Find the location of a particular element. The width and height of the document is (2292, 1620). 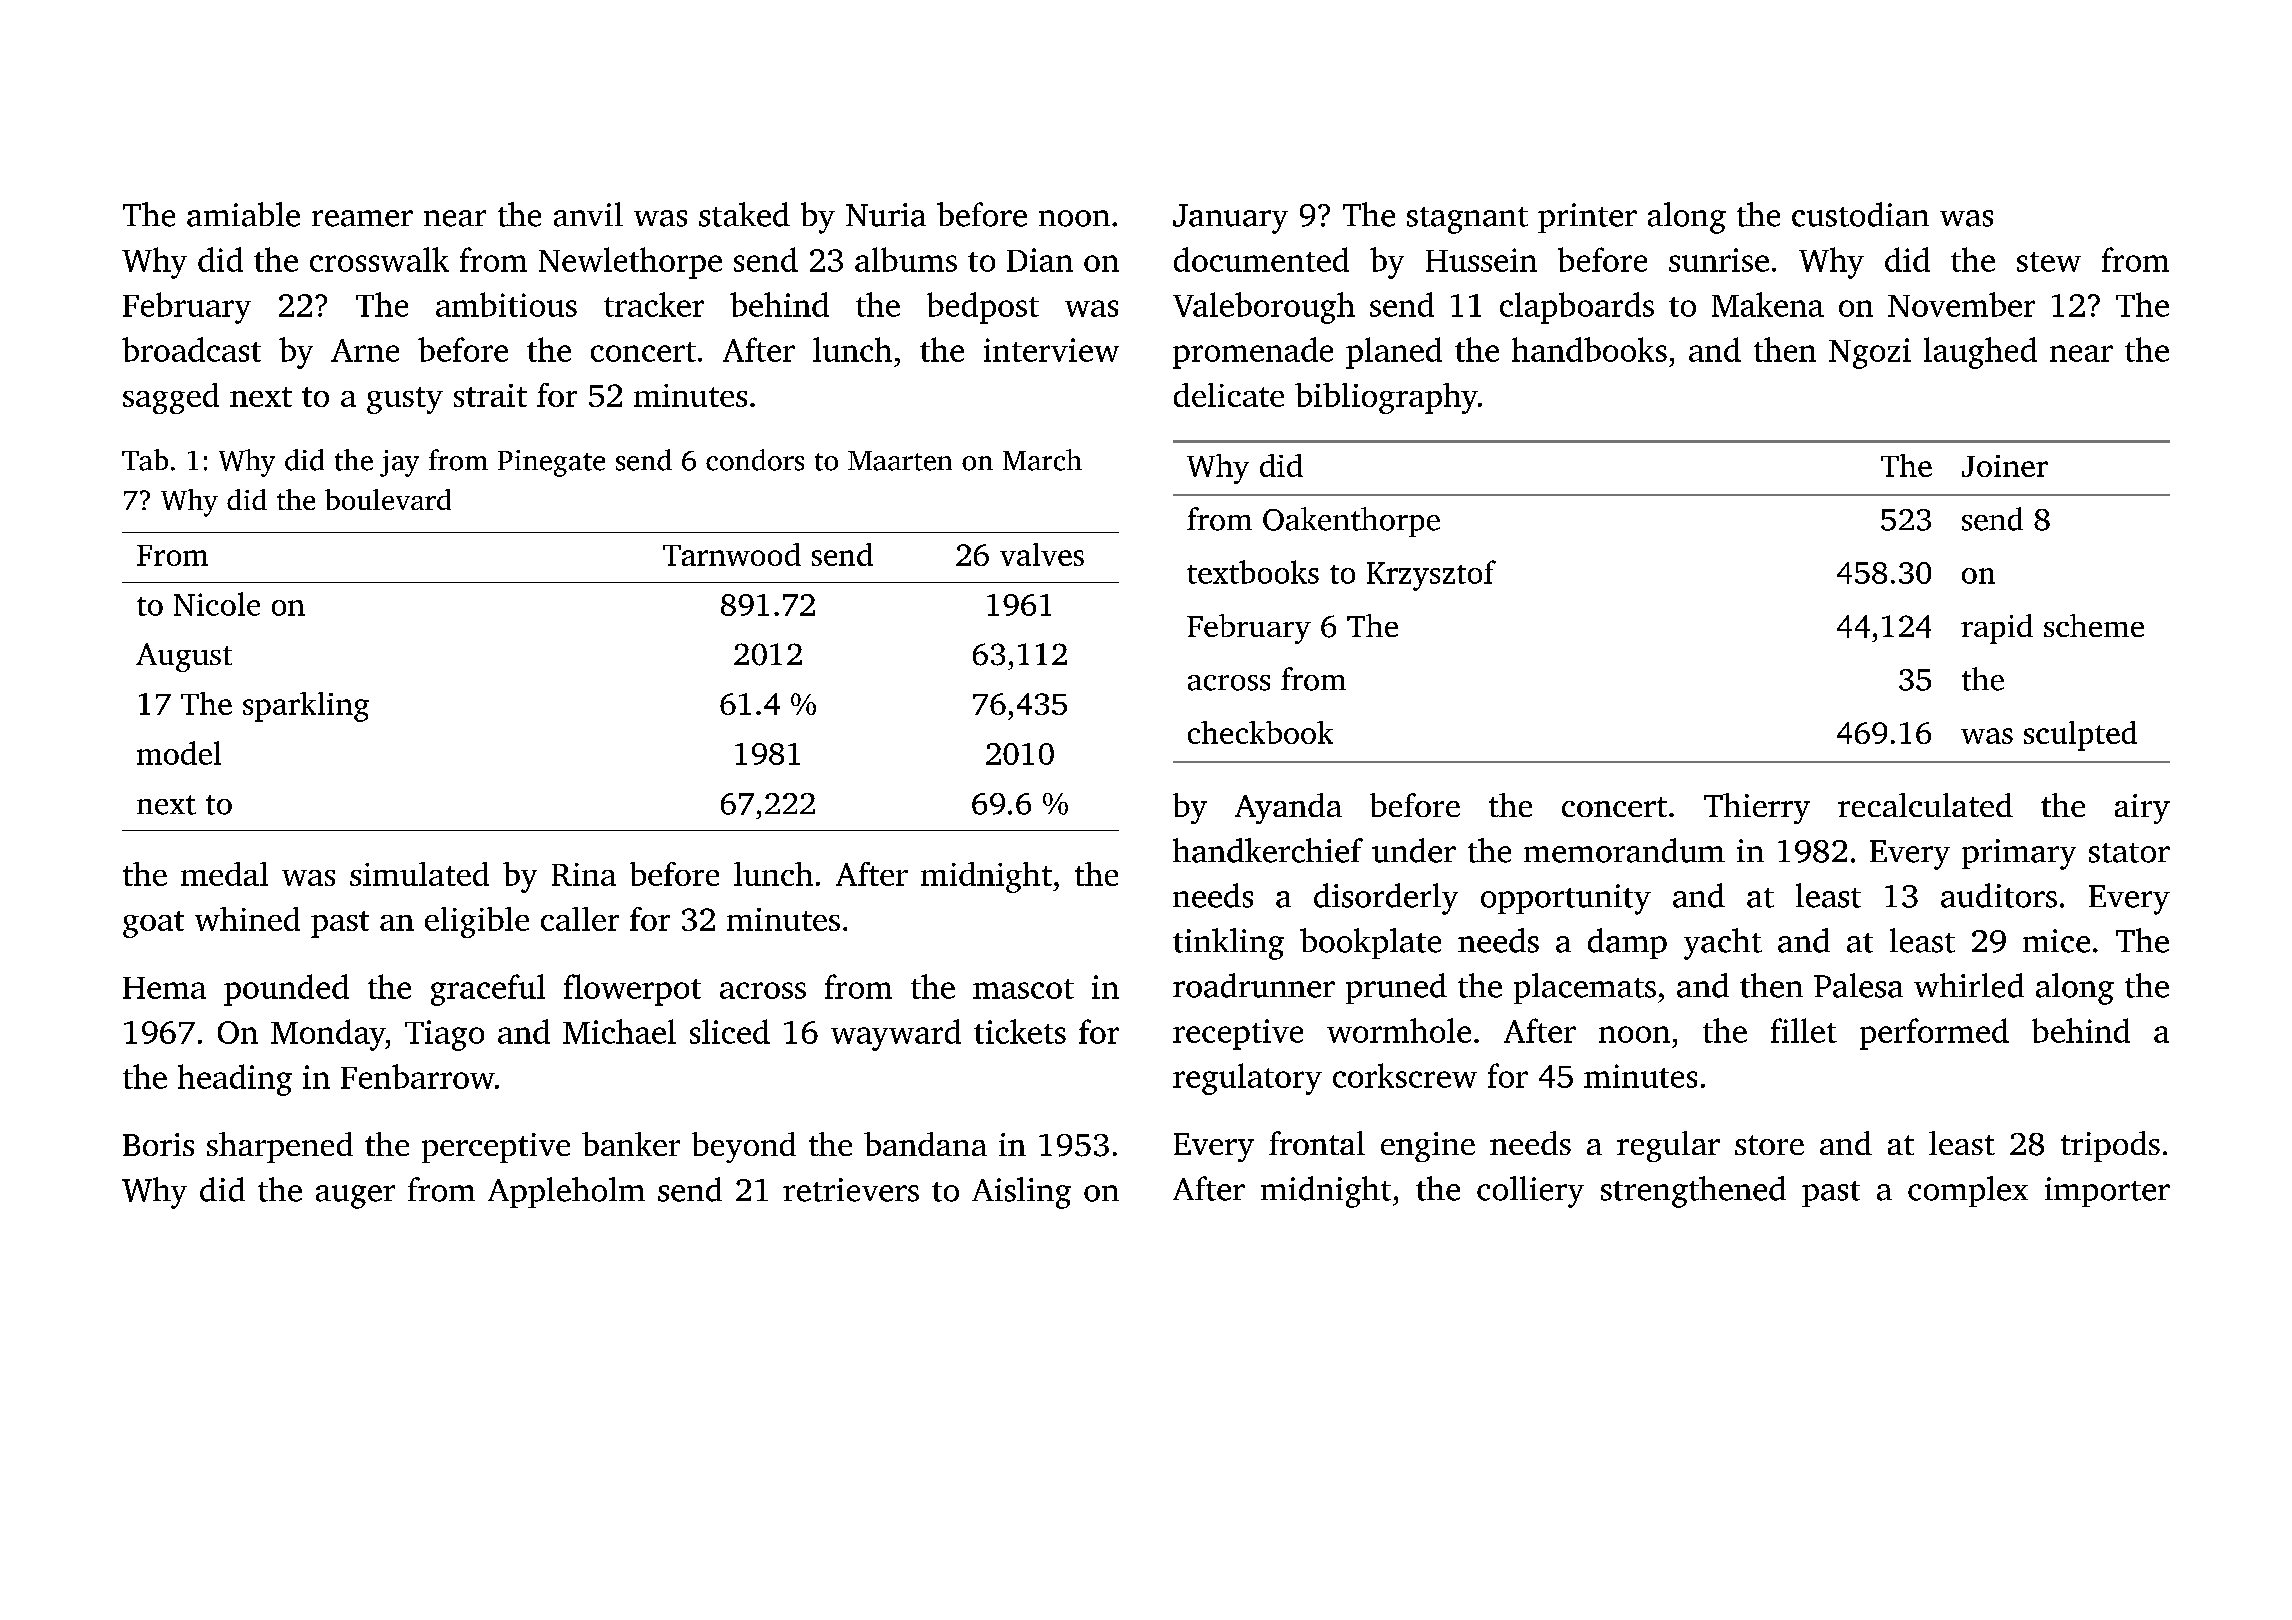

bedpost is located at coordinates (983, 308).
